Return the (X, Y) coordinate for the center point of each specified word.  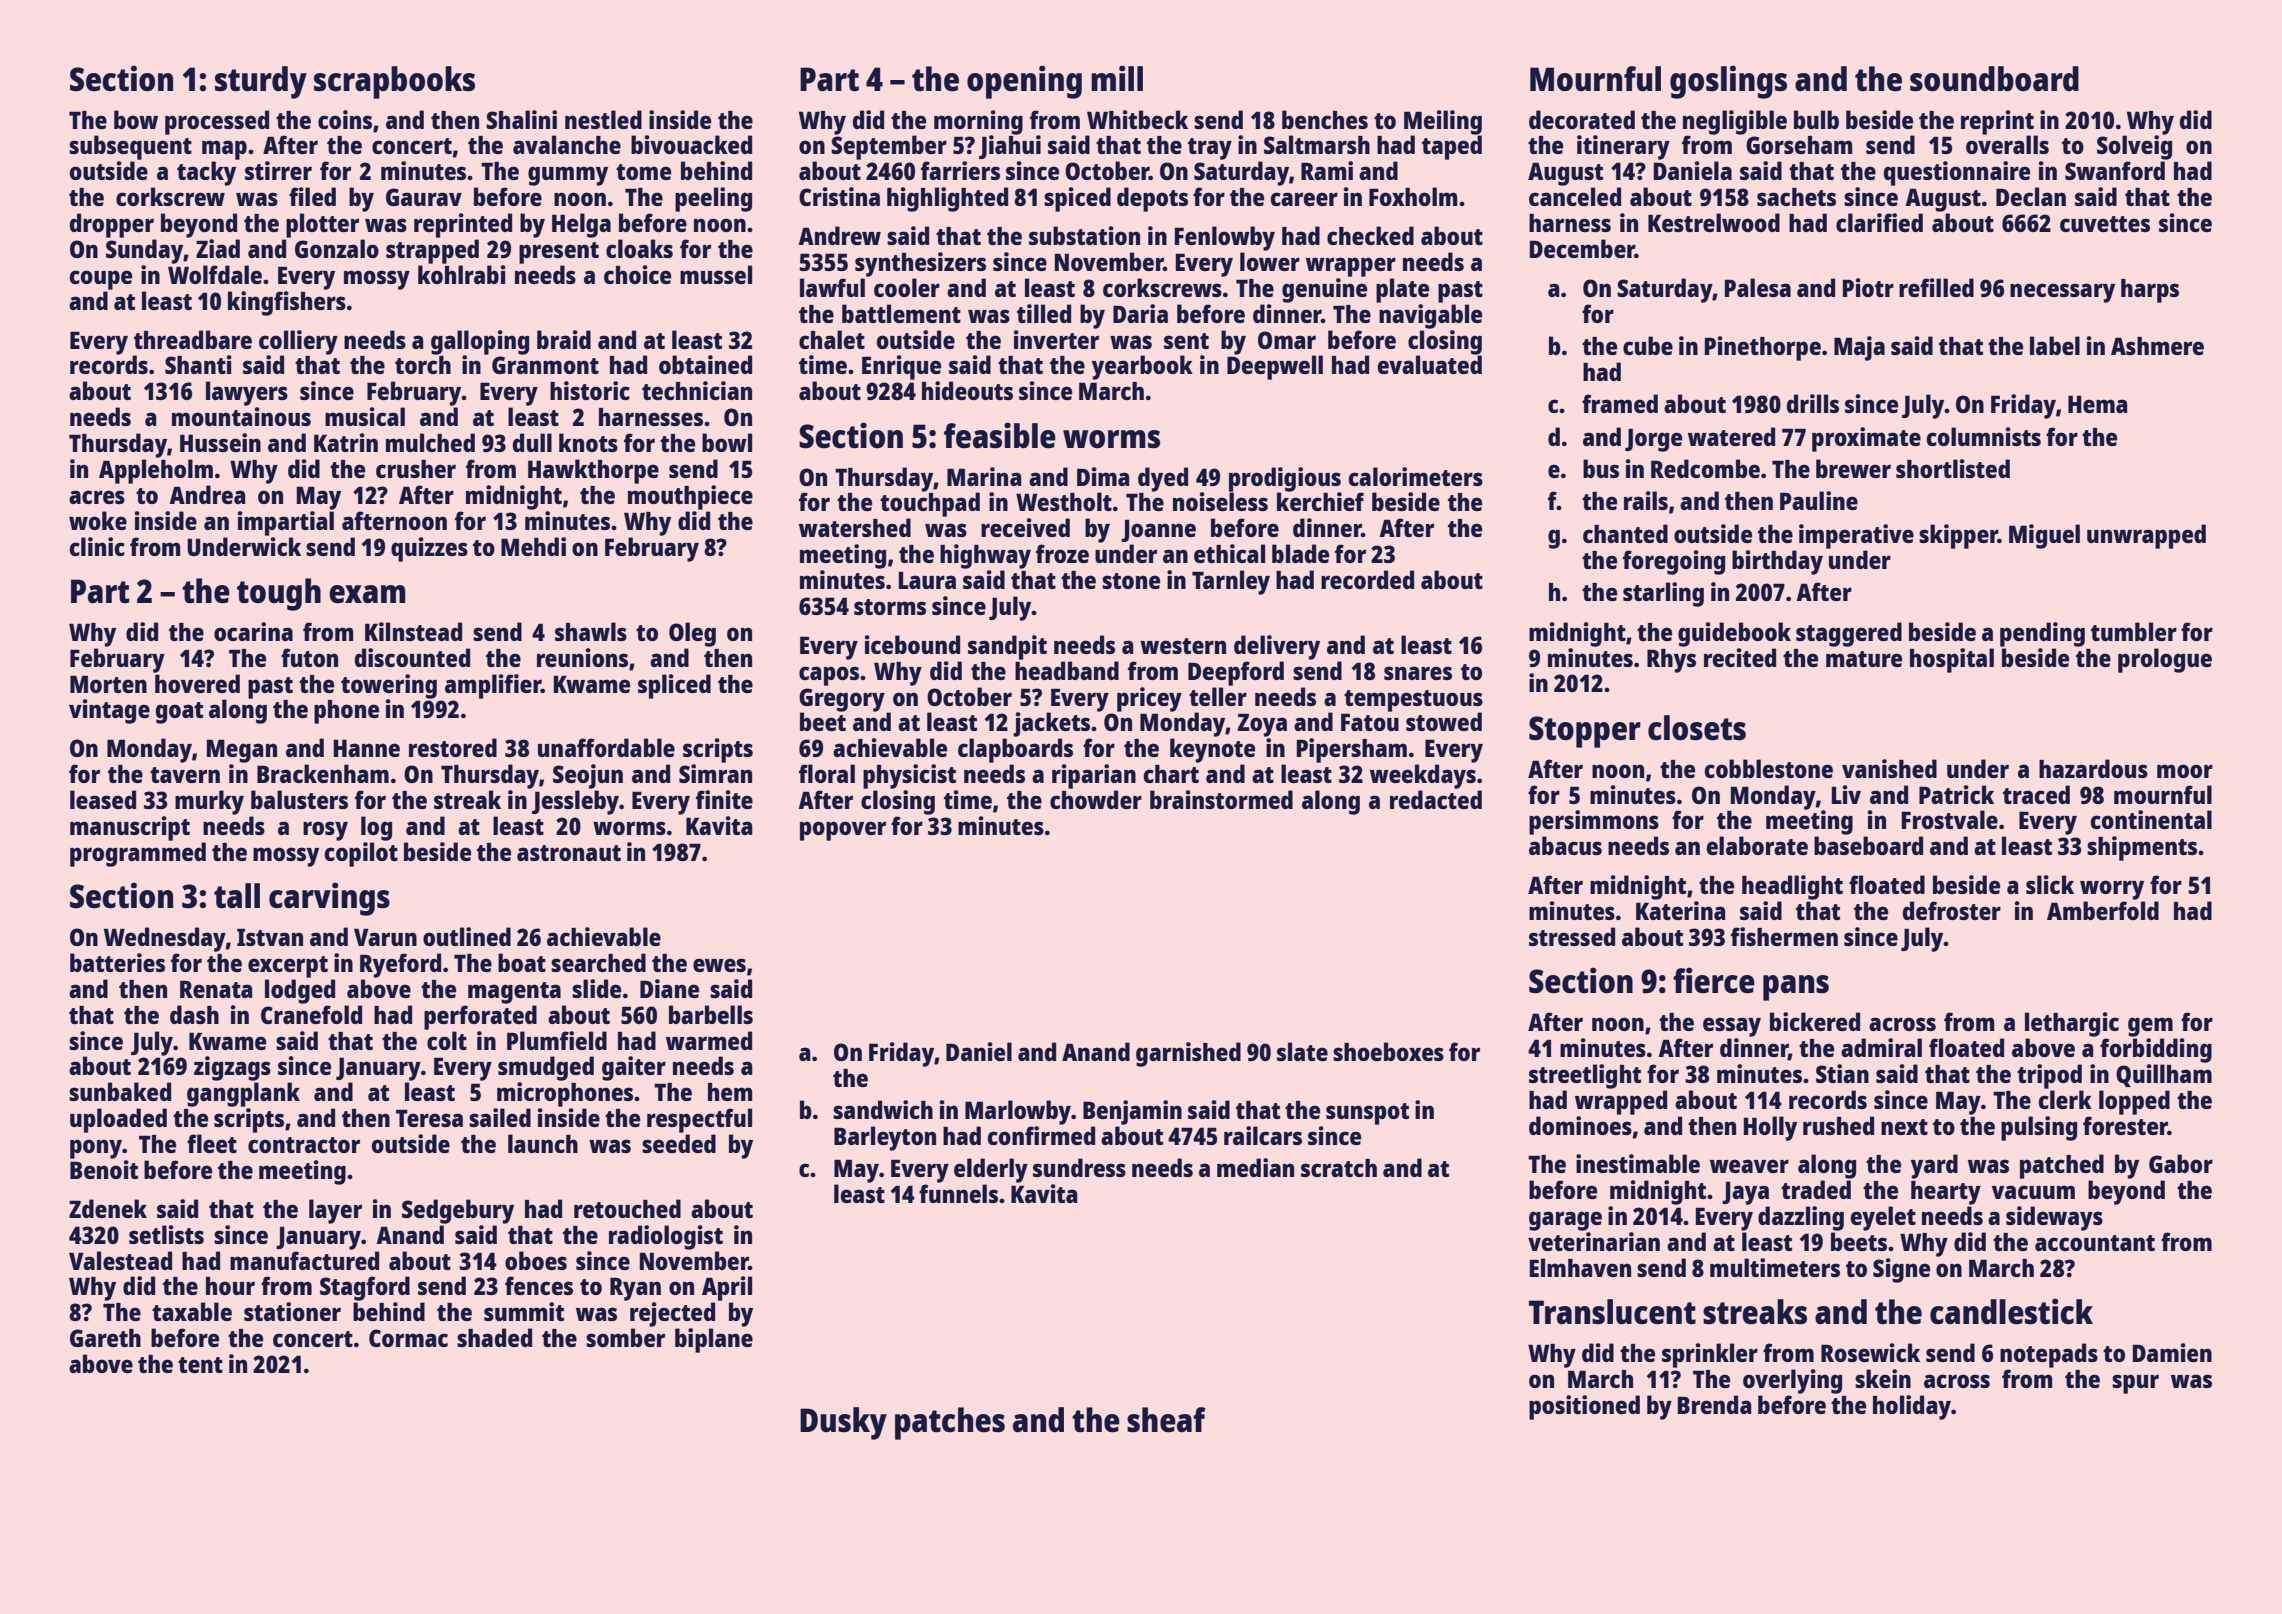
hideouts (967, 390)
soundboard (1994, 79)
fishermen (1784, 936)
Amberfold (2103, 910)
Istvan (270, 937)
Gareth (105, 1338)
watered (1731, 436)
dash (194, 1014)
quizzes (429, 549)
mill (1117, 78)
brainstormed (1221, 799)
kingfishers (287, 303)
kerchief (1320, 501)
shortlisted (1953, 468)
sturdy (261, 82)
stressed (1572, 936)
